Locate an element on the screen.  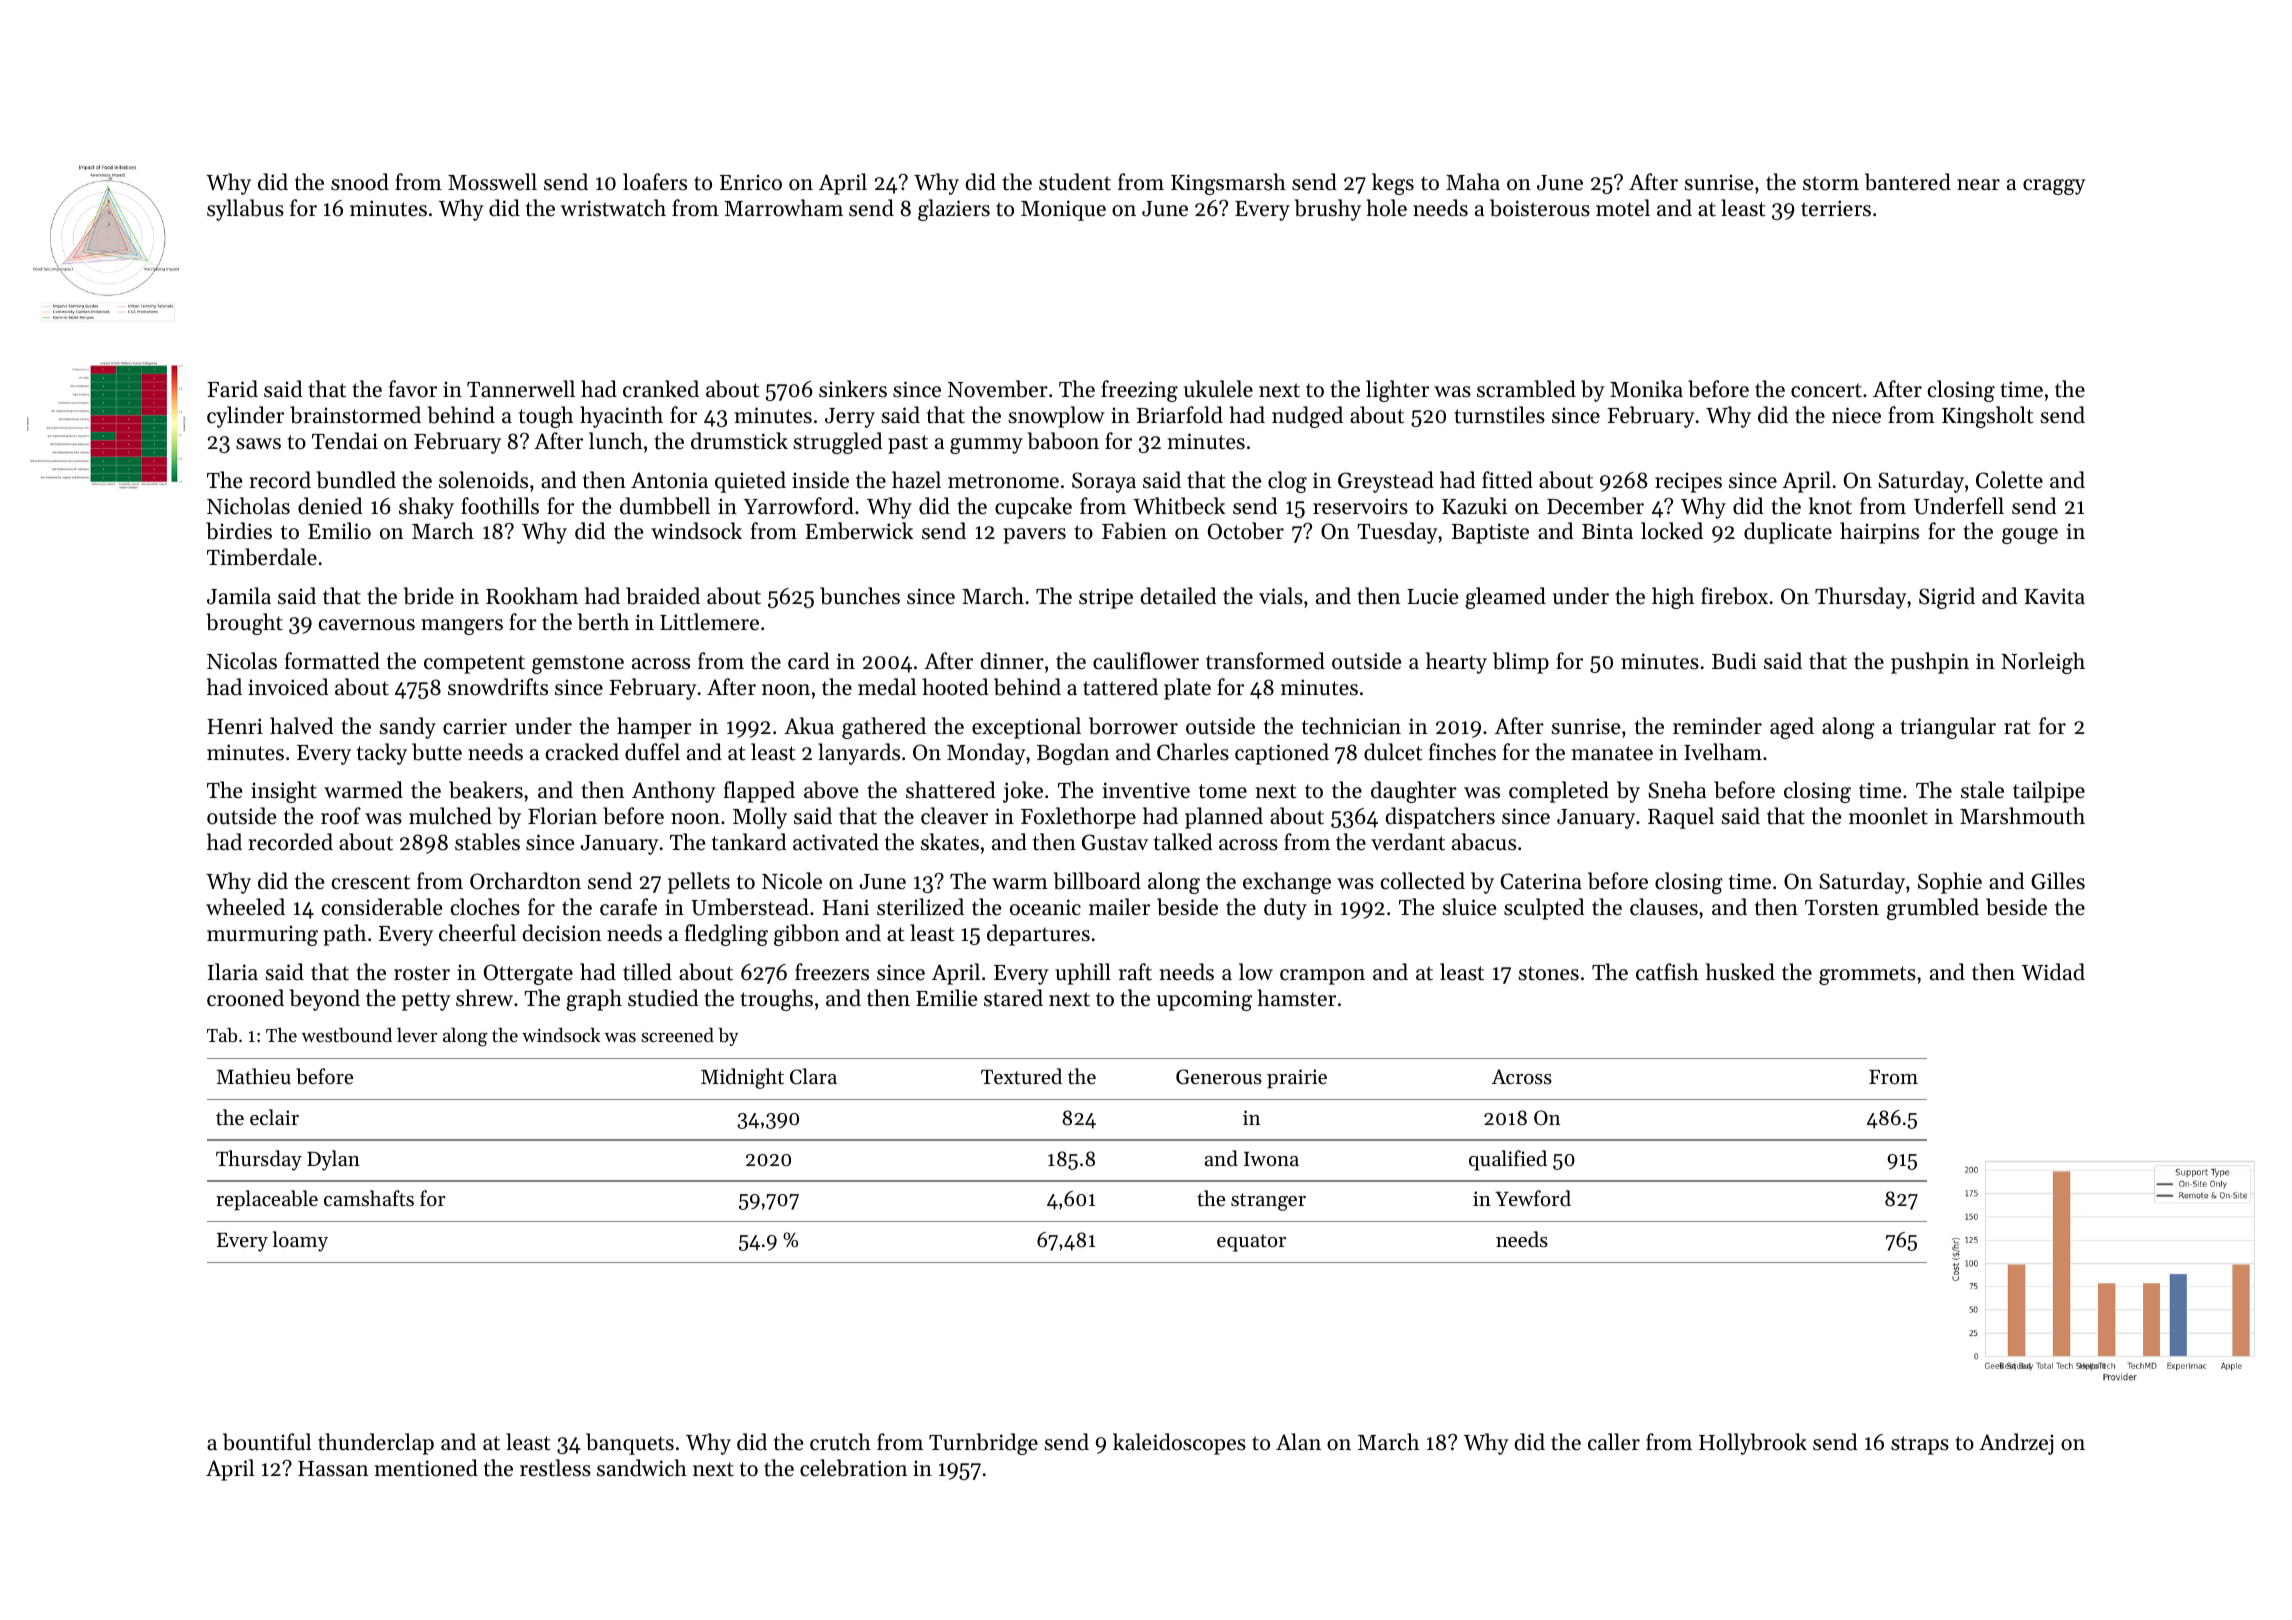
lighter is located at coordinates (1397, 391).
